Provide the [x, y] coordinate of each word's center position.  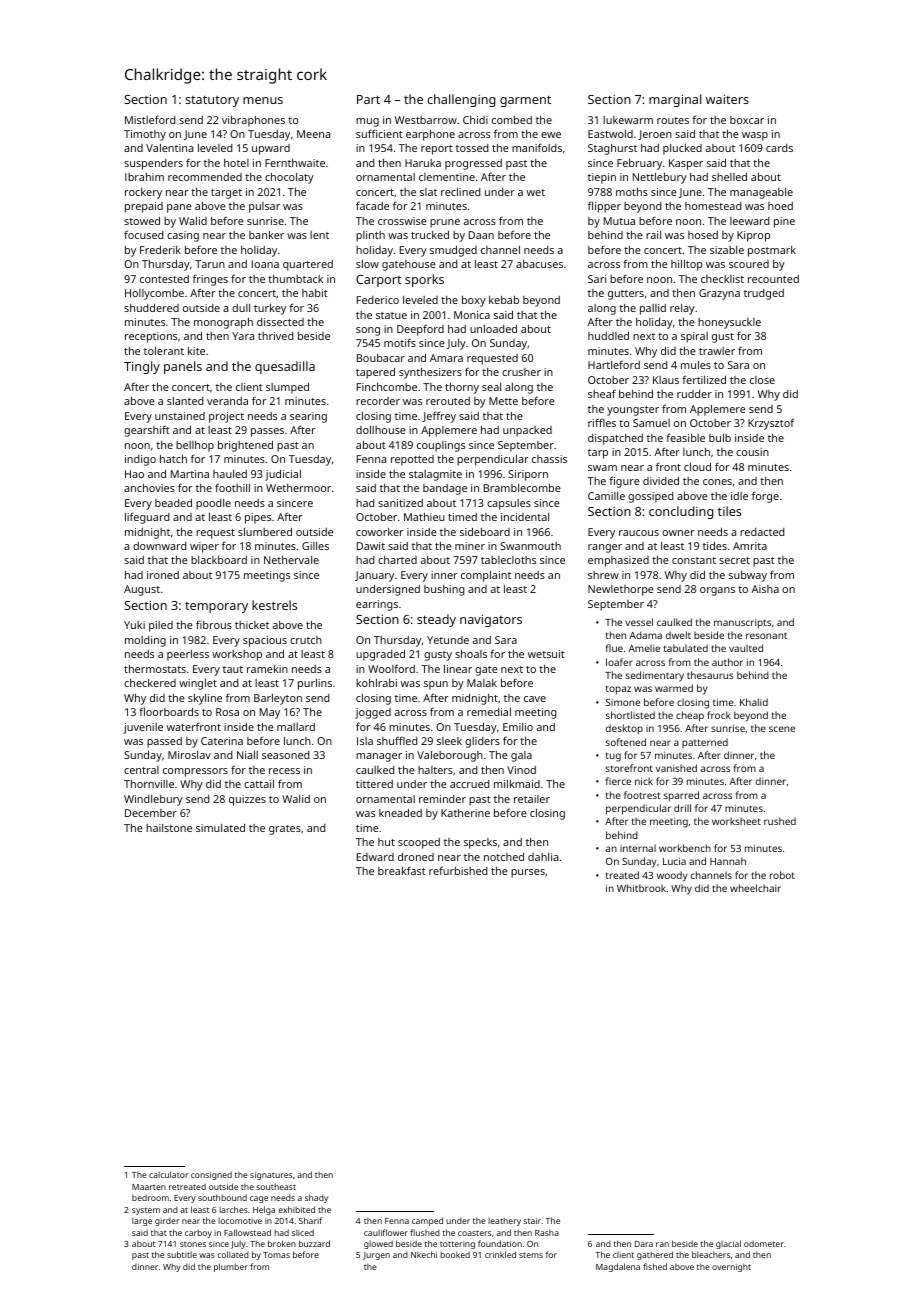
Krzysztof [771, 424]
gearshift [147, 431]
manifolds [537, 147]
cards [779, 148]
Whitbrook [641, 888]
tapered [375, 373]
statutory [212, 101]
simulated [220, 827]
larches [233, 1209]
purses [528, 873]
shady [316, 1198]
